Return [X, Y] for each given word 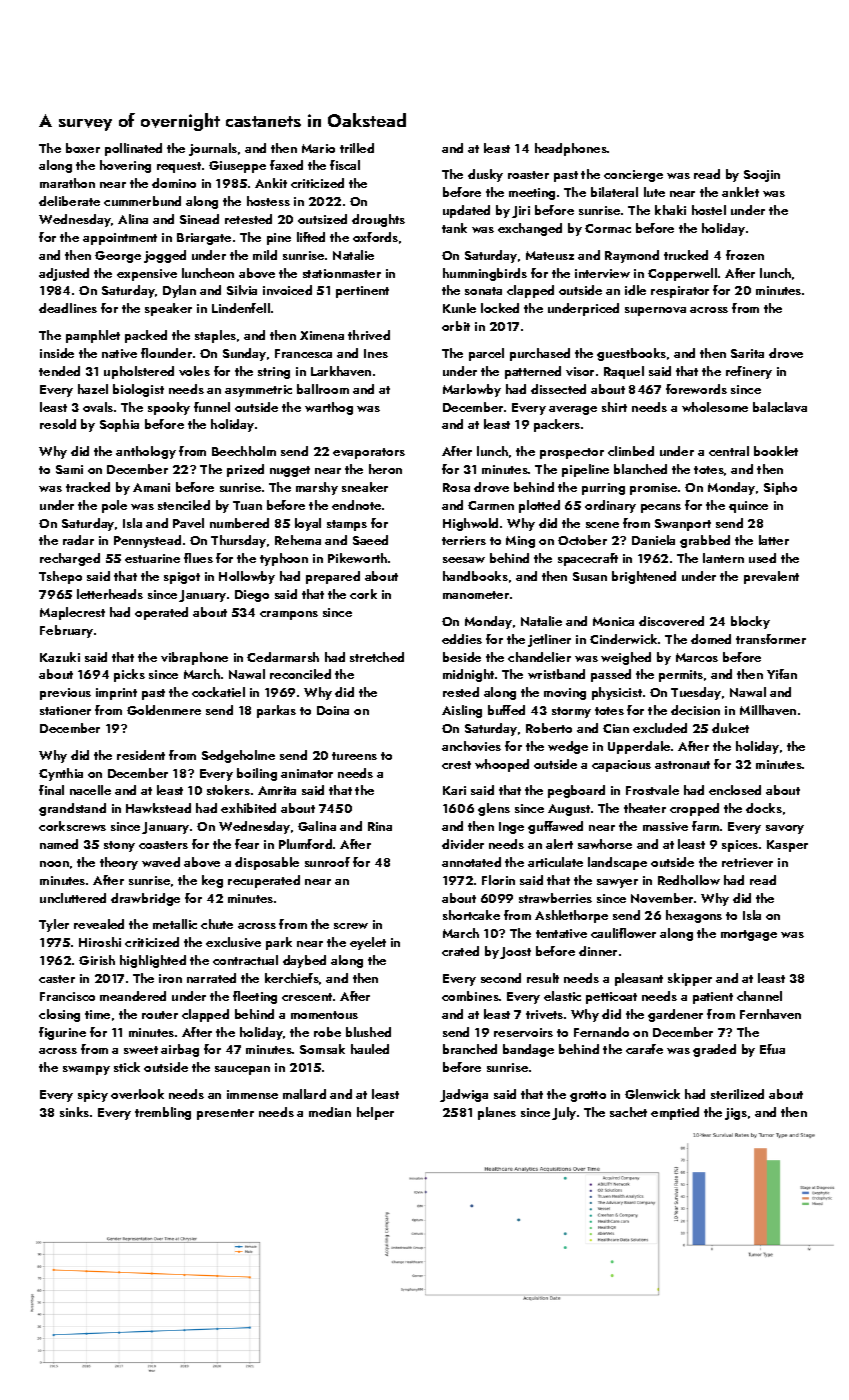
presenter [225, 1114]
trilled [357, 148]
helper [375, 1113]
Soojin [762, 176]
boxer [83, 148]
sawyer [617, 883]
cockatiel [218, 692]
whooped [502, 765]
